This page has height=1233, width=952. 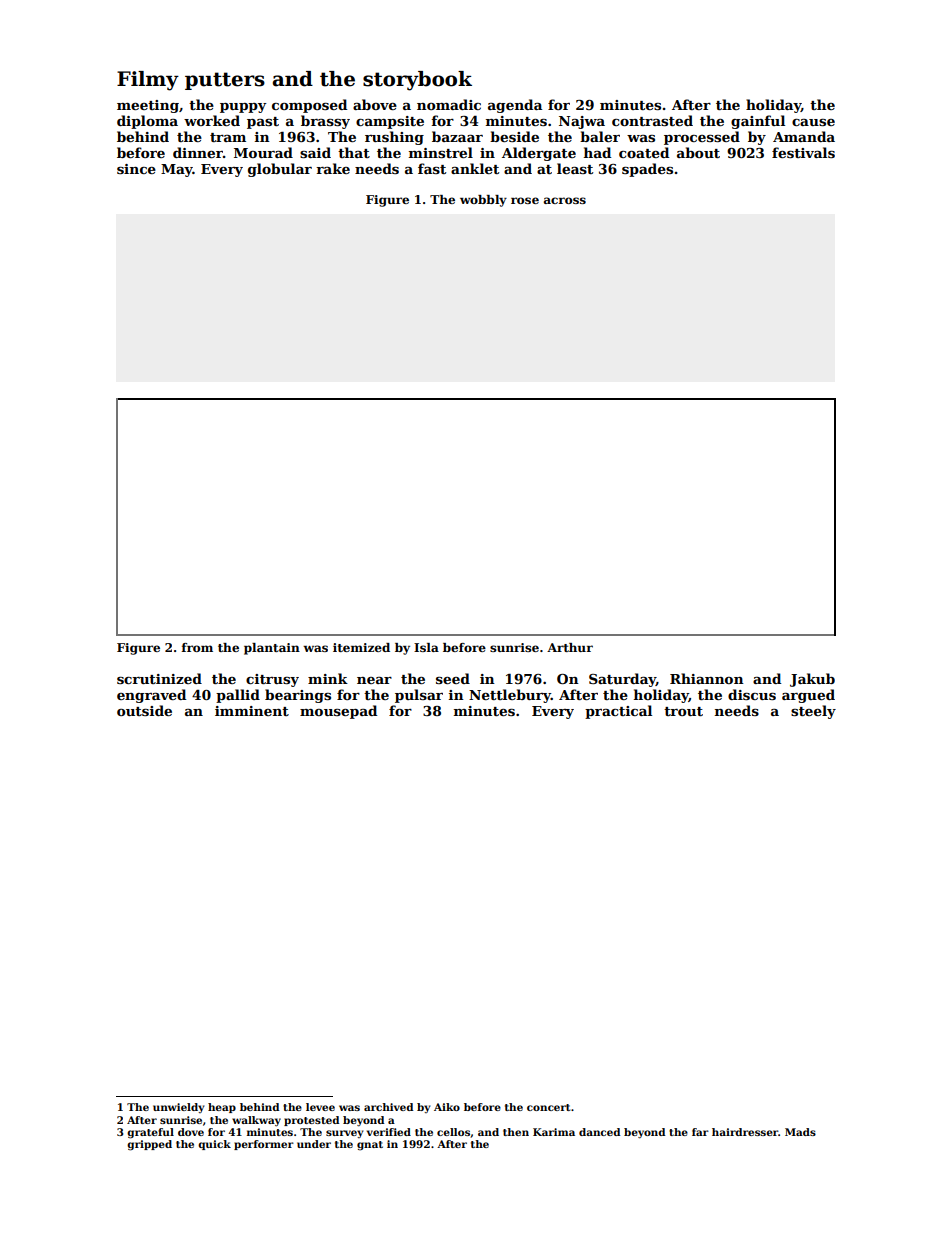 What do you see at coordinates (426, 647) in the page?
I see `Isla` at bounding box center [426, 647].
